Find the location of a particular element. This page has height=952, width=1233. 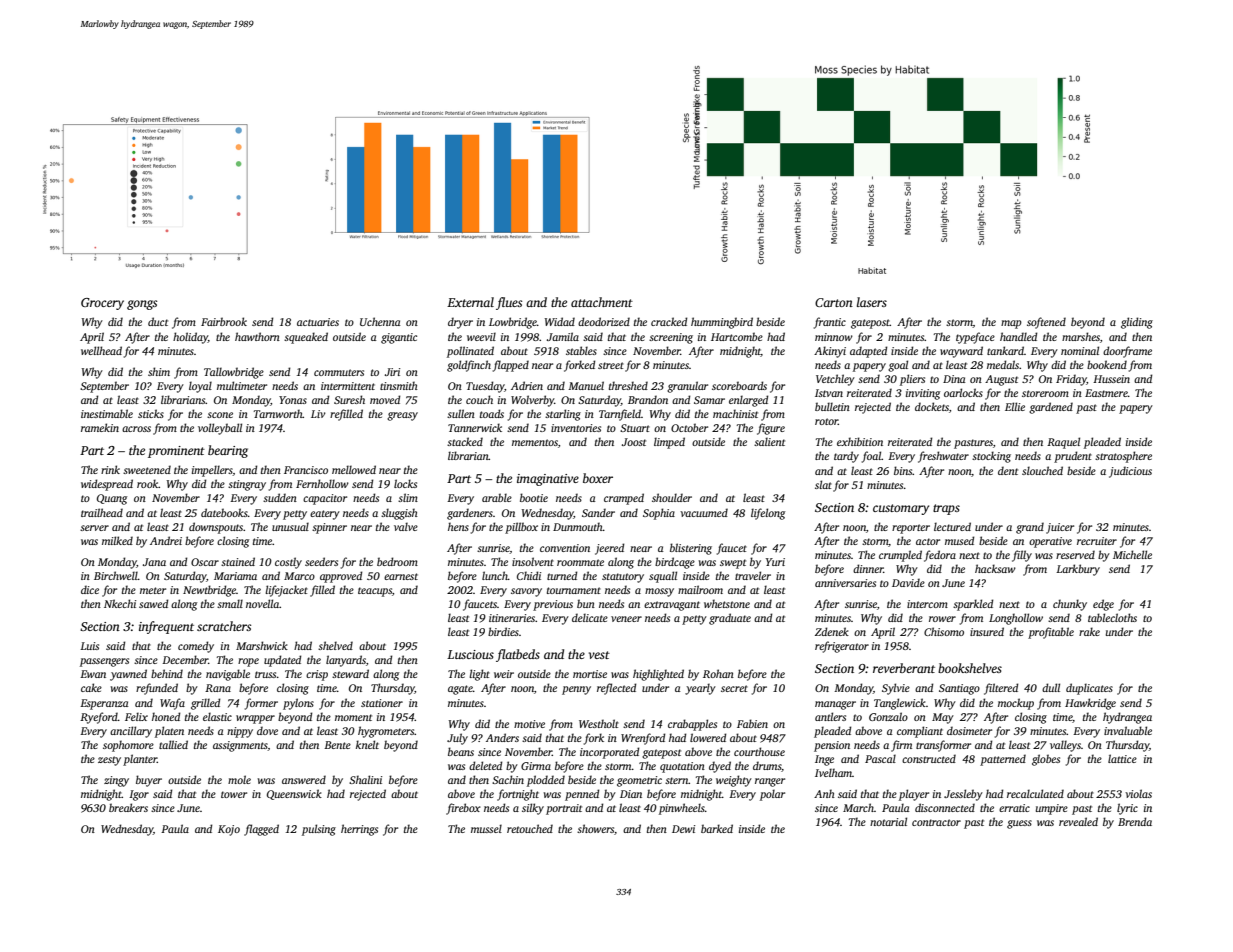

Brenda is located at coordinates (1135, 821).
